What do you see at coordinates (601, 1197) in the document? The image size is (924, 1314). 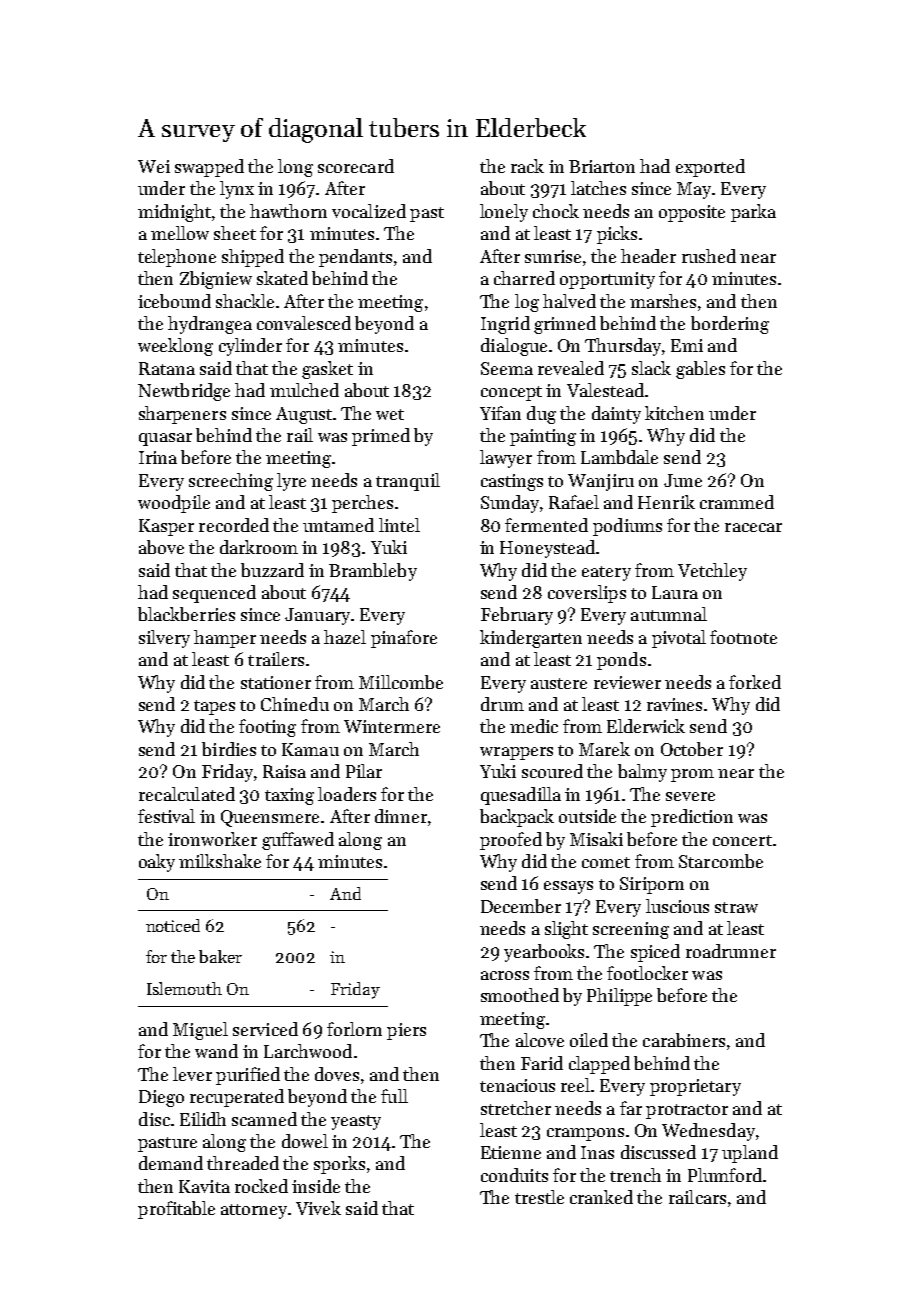 I see `cranked` at bounding box center [601, 1197].
